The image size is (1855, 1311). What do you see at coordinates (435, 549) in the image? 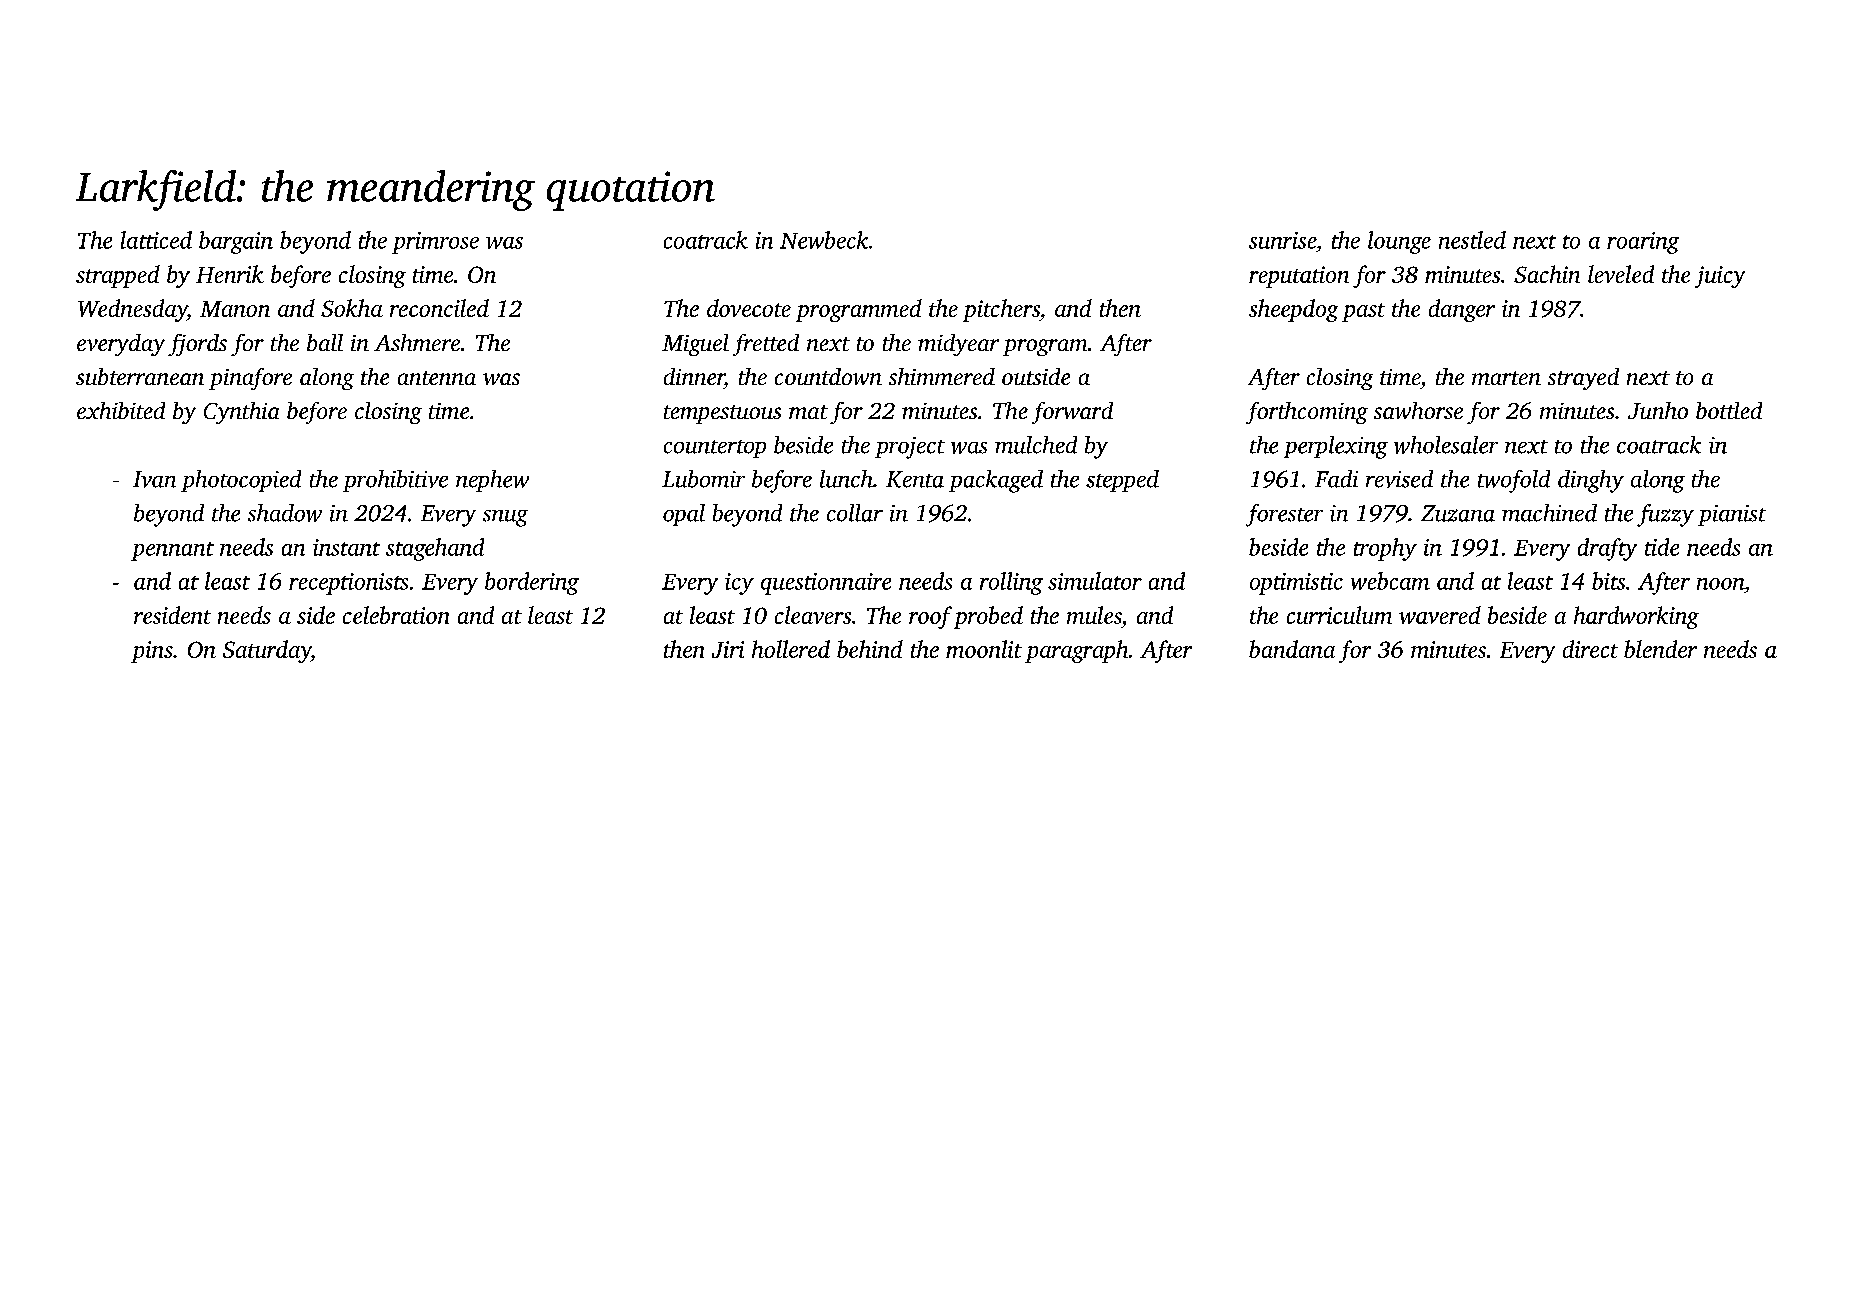
I see `stagehand` at bounding box center [435, 549].
